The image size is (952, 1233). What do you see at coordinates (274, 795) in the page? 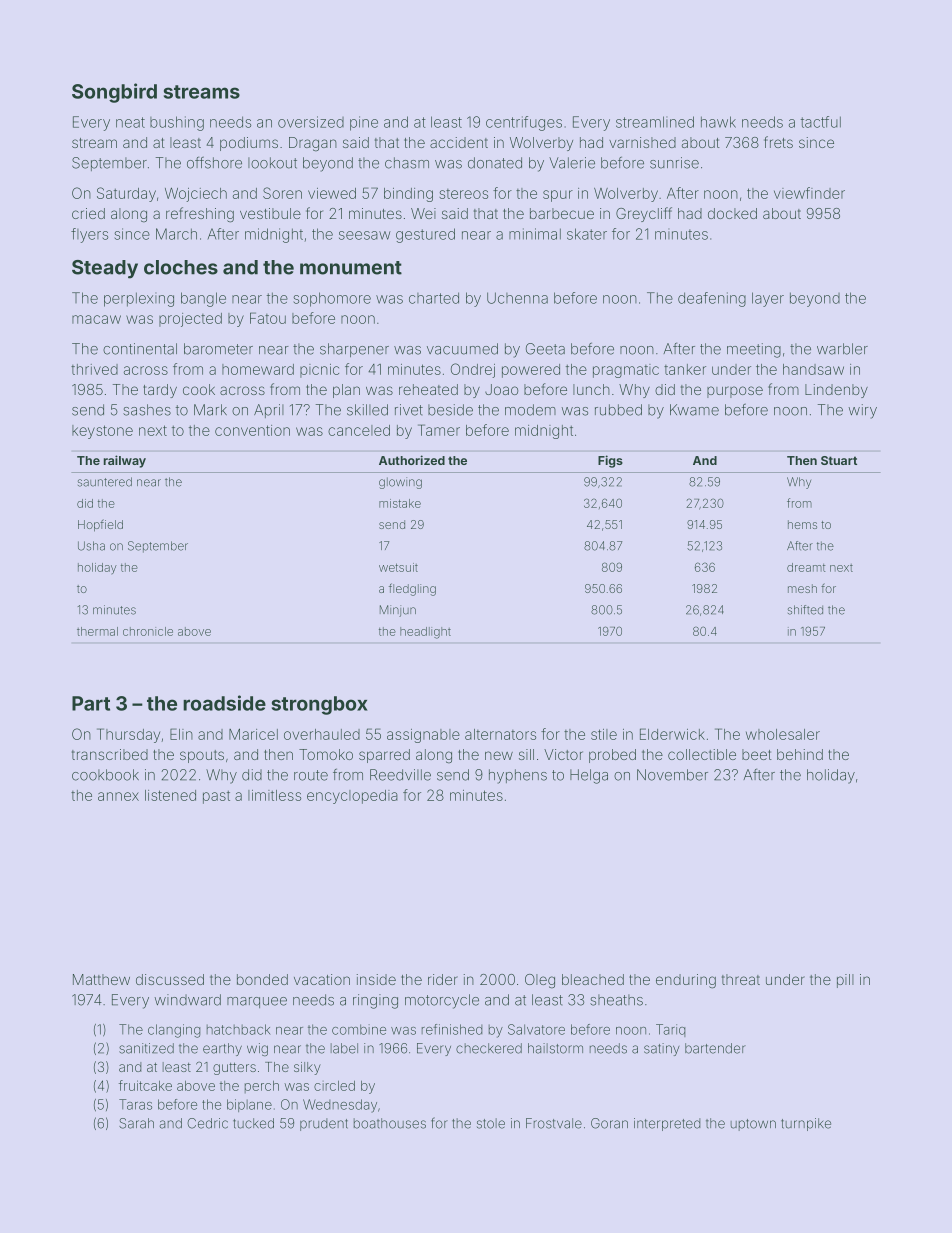
I see `limitless` at bounding box center [274, 795].
